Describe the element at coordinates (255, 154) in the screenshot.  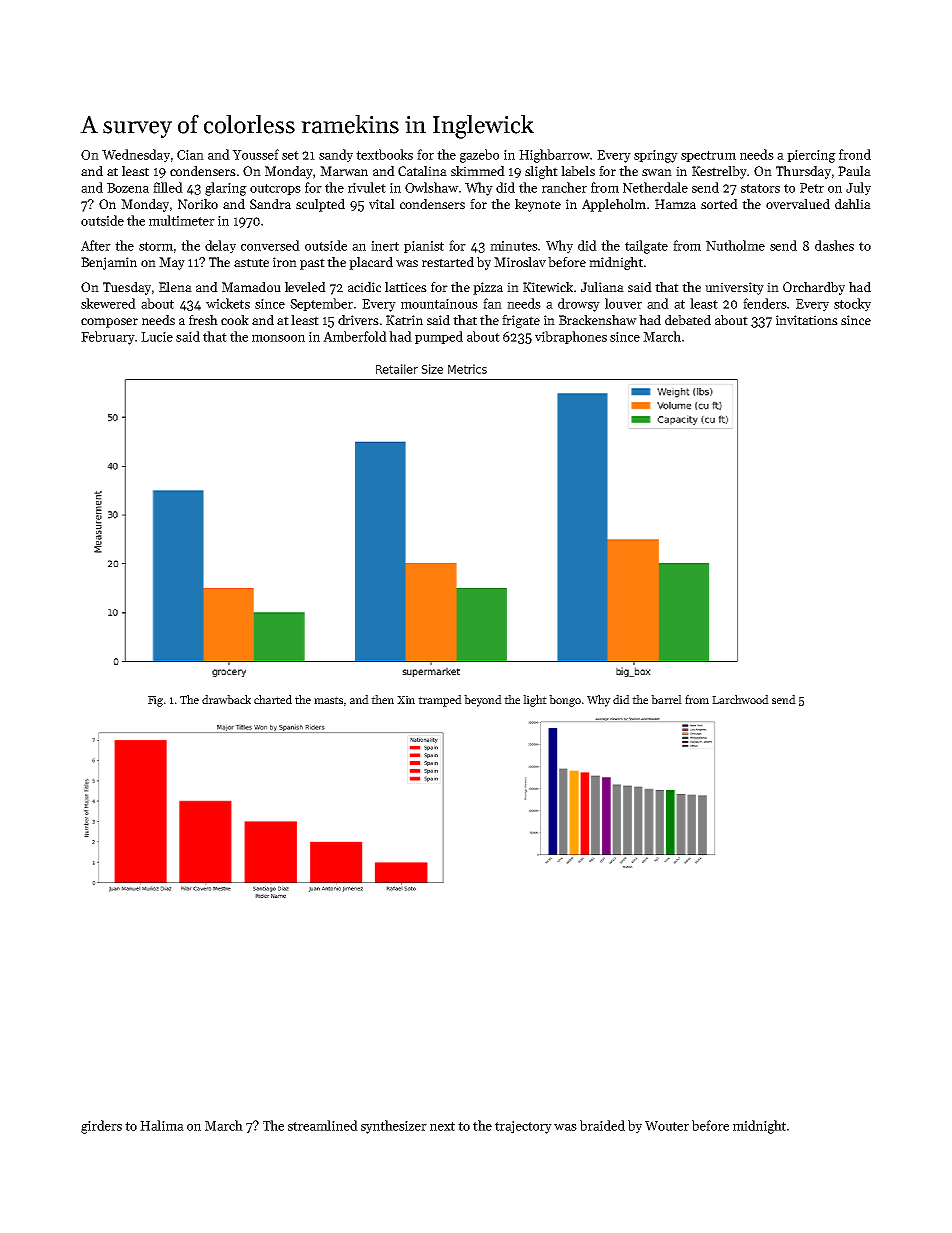
I see `Youssef` at that location.
